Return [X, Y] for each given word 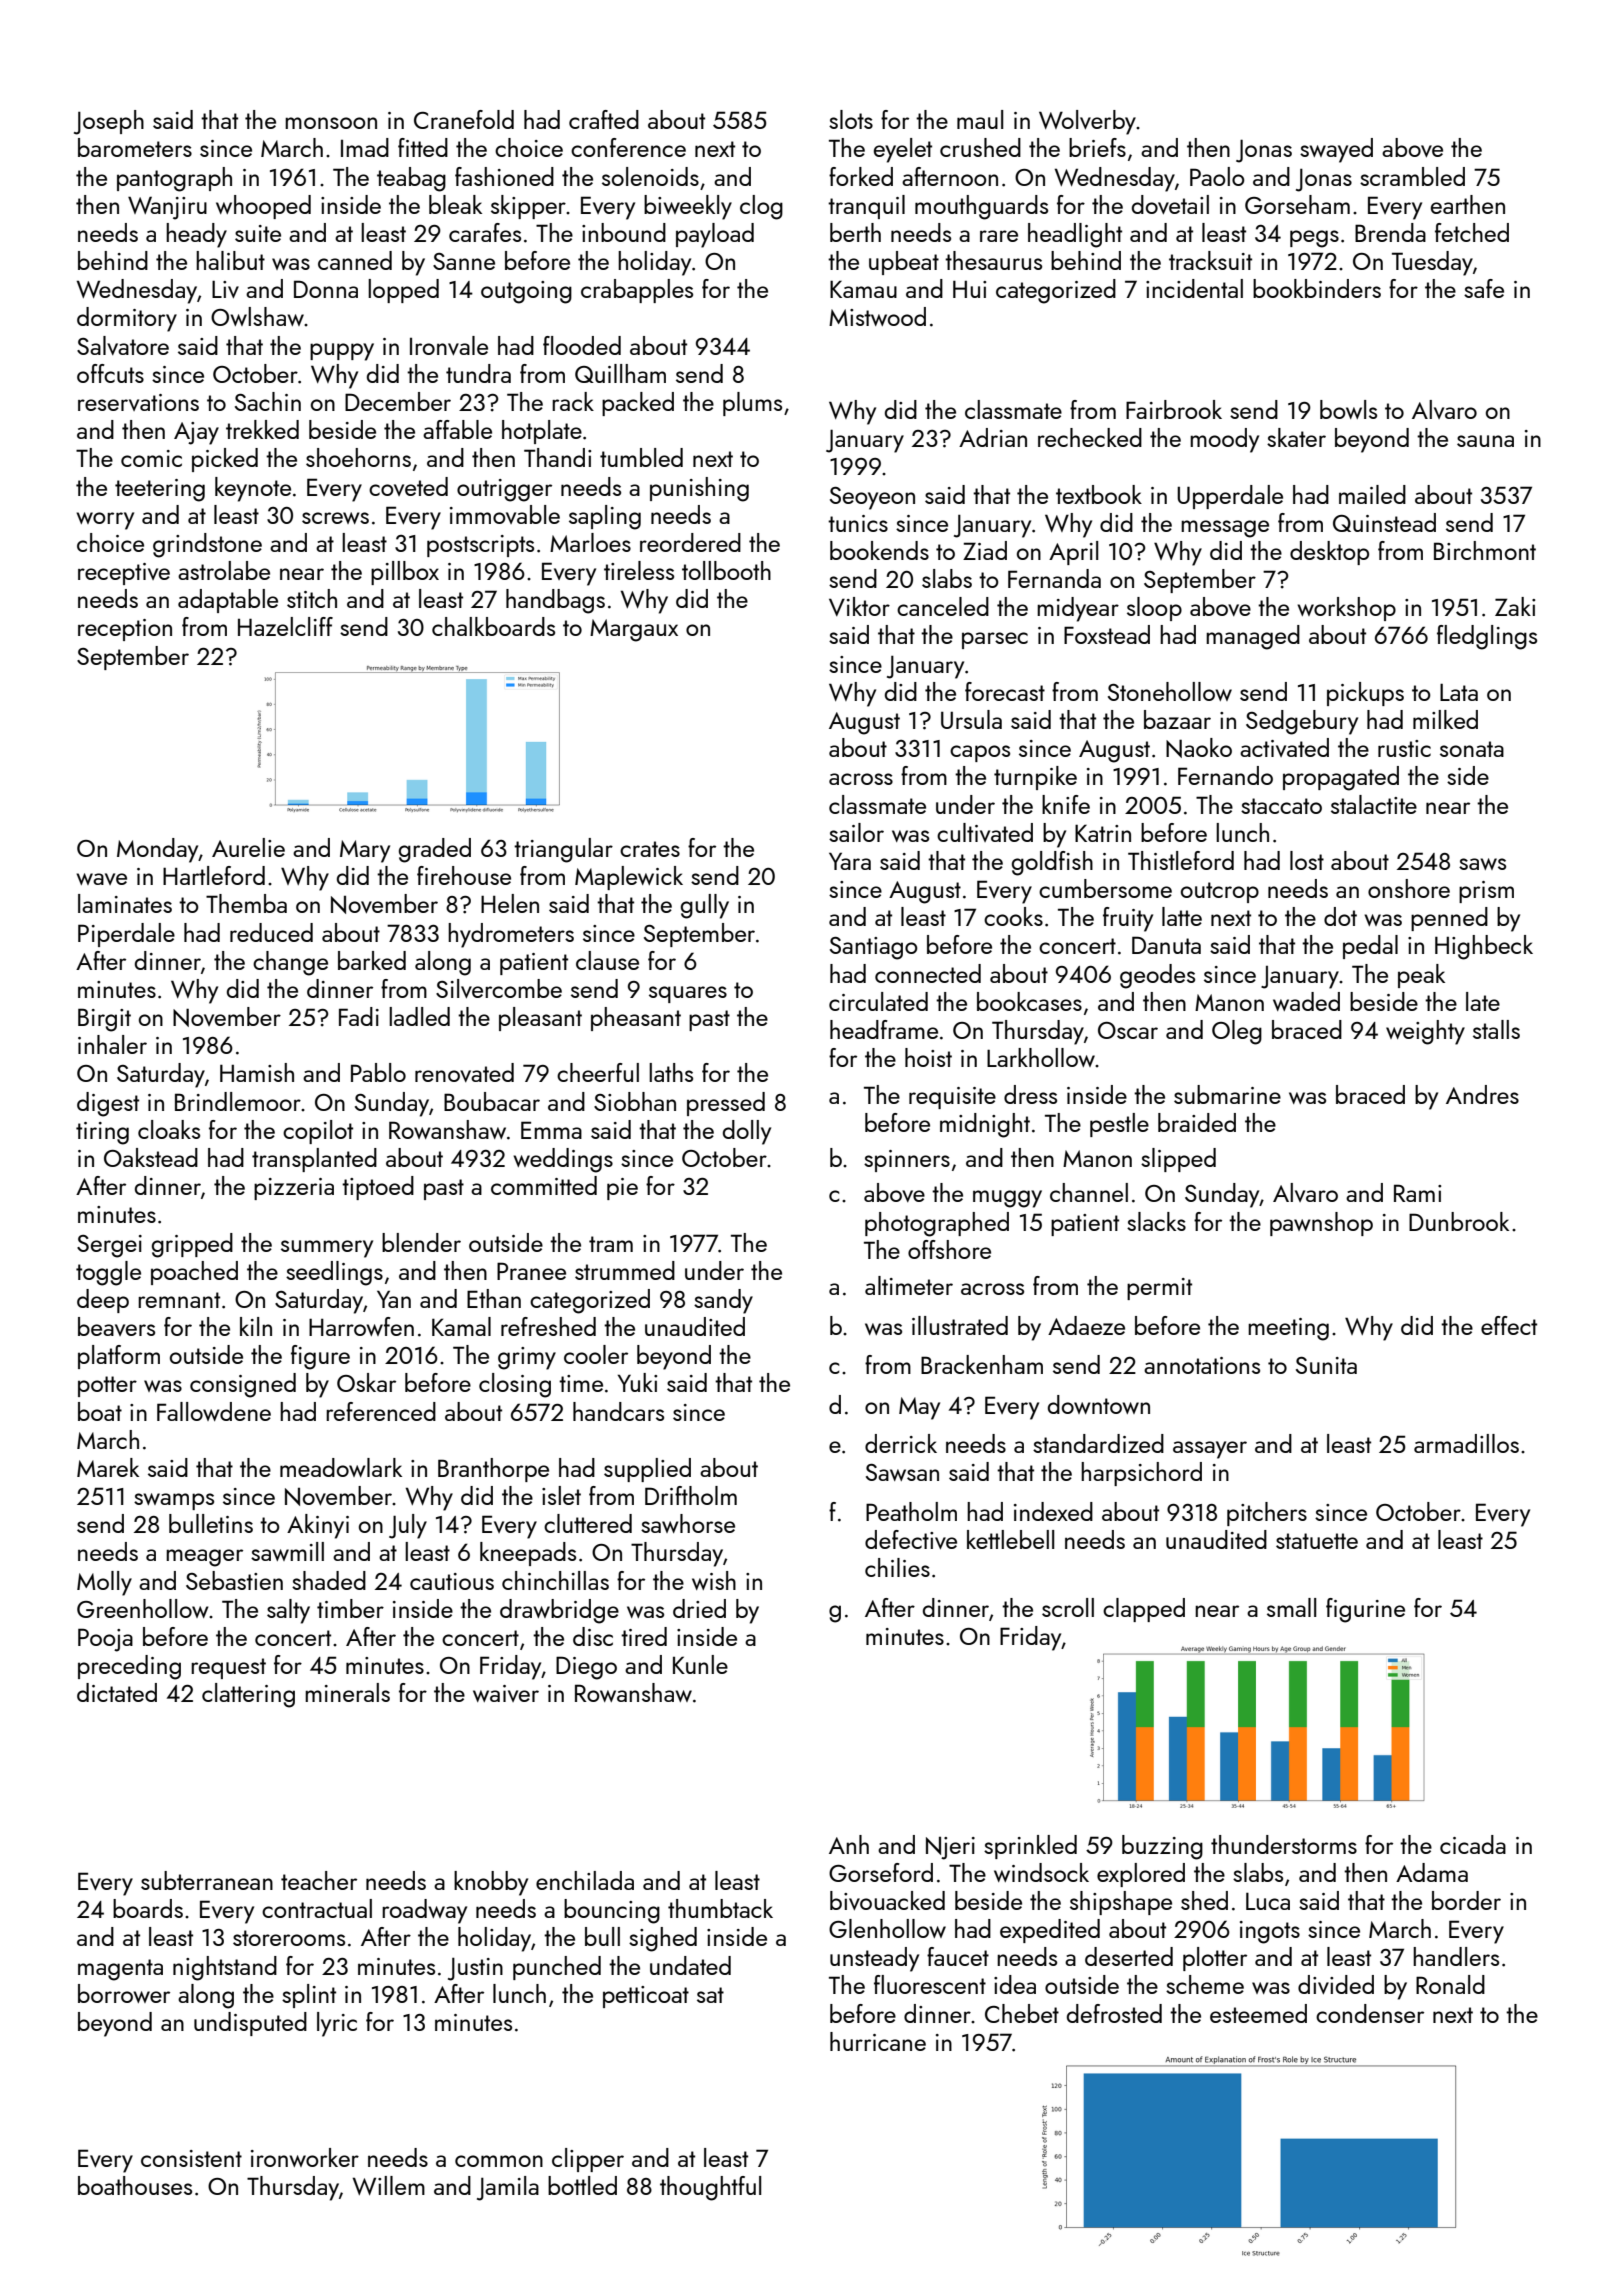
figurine [1365, 1610]
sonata [1472, 749]
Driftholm [691, 1495]
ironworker [305, 2157]
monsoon [331, 123]
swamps [174, 1501]
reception [125, 630]
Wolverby [1088, 122]
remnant [179, 1300]
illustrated [960, 1325]
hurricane [878, 2041]
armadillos [1466, 1443]
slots [851, 119]
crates [650, 849]
